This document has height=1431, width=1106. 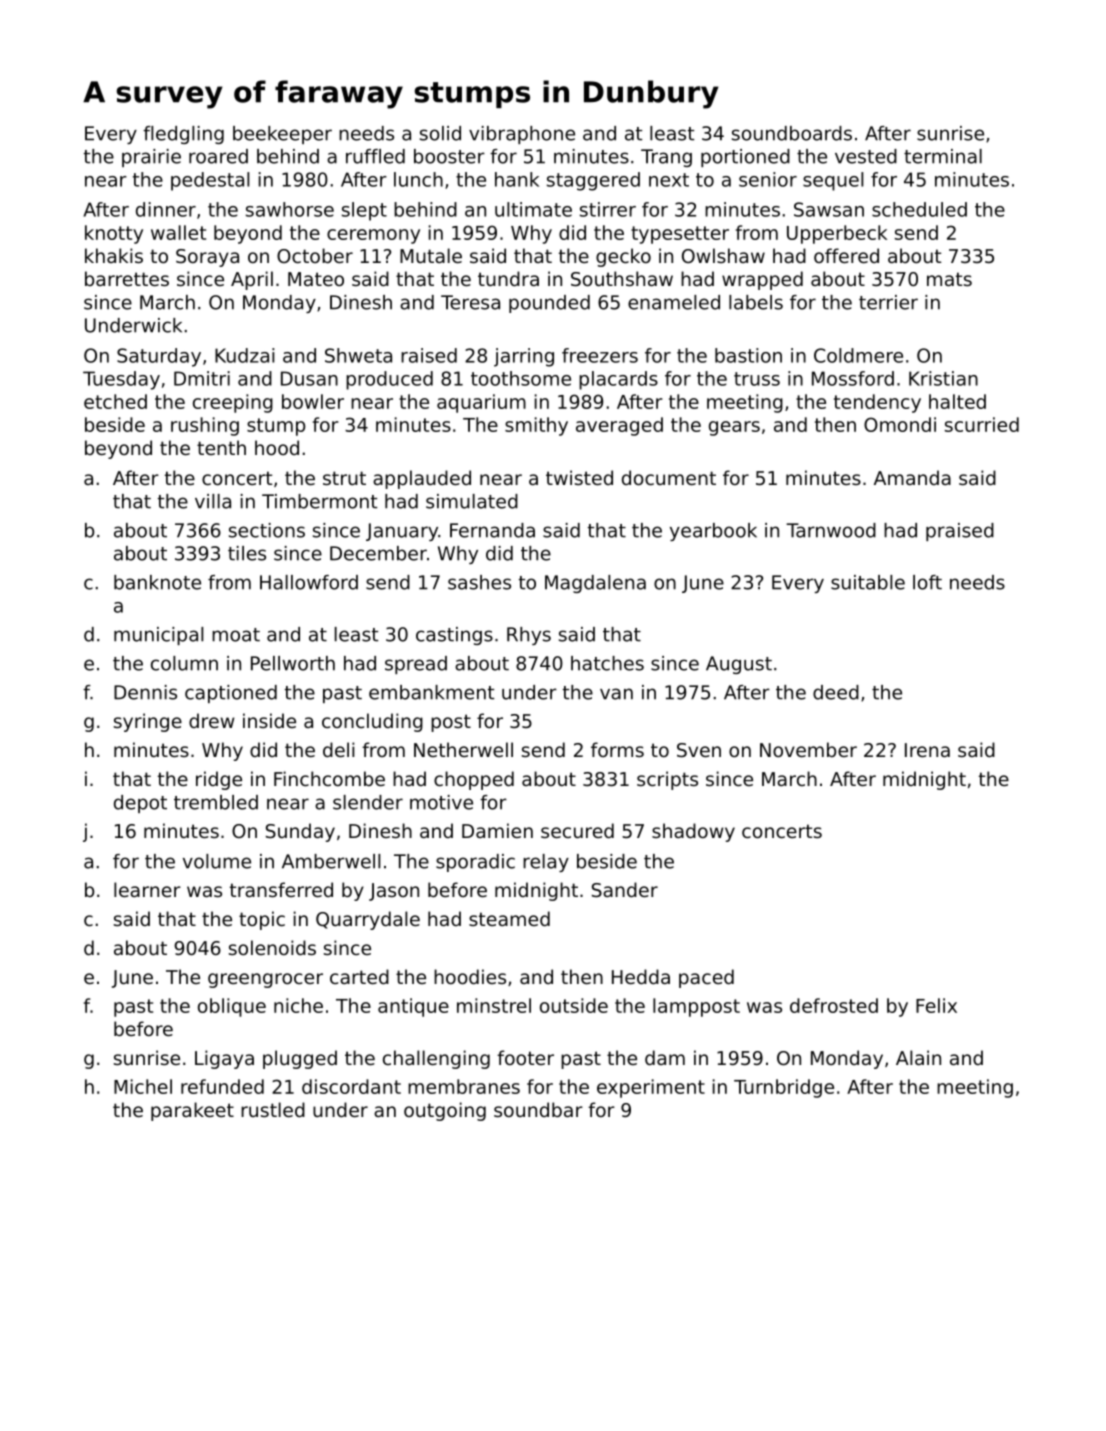 I want to click on knotty, so click(x=114, y=234).
